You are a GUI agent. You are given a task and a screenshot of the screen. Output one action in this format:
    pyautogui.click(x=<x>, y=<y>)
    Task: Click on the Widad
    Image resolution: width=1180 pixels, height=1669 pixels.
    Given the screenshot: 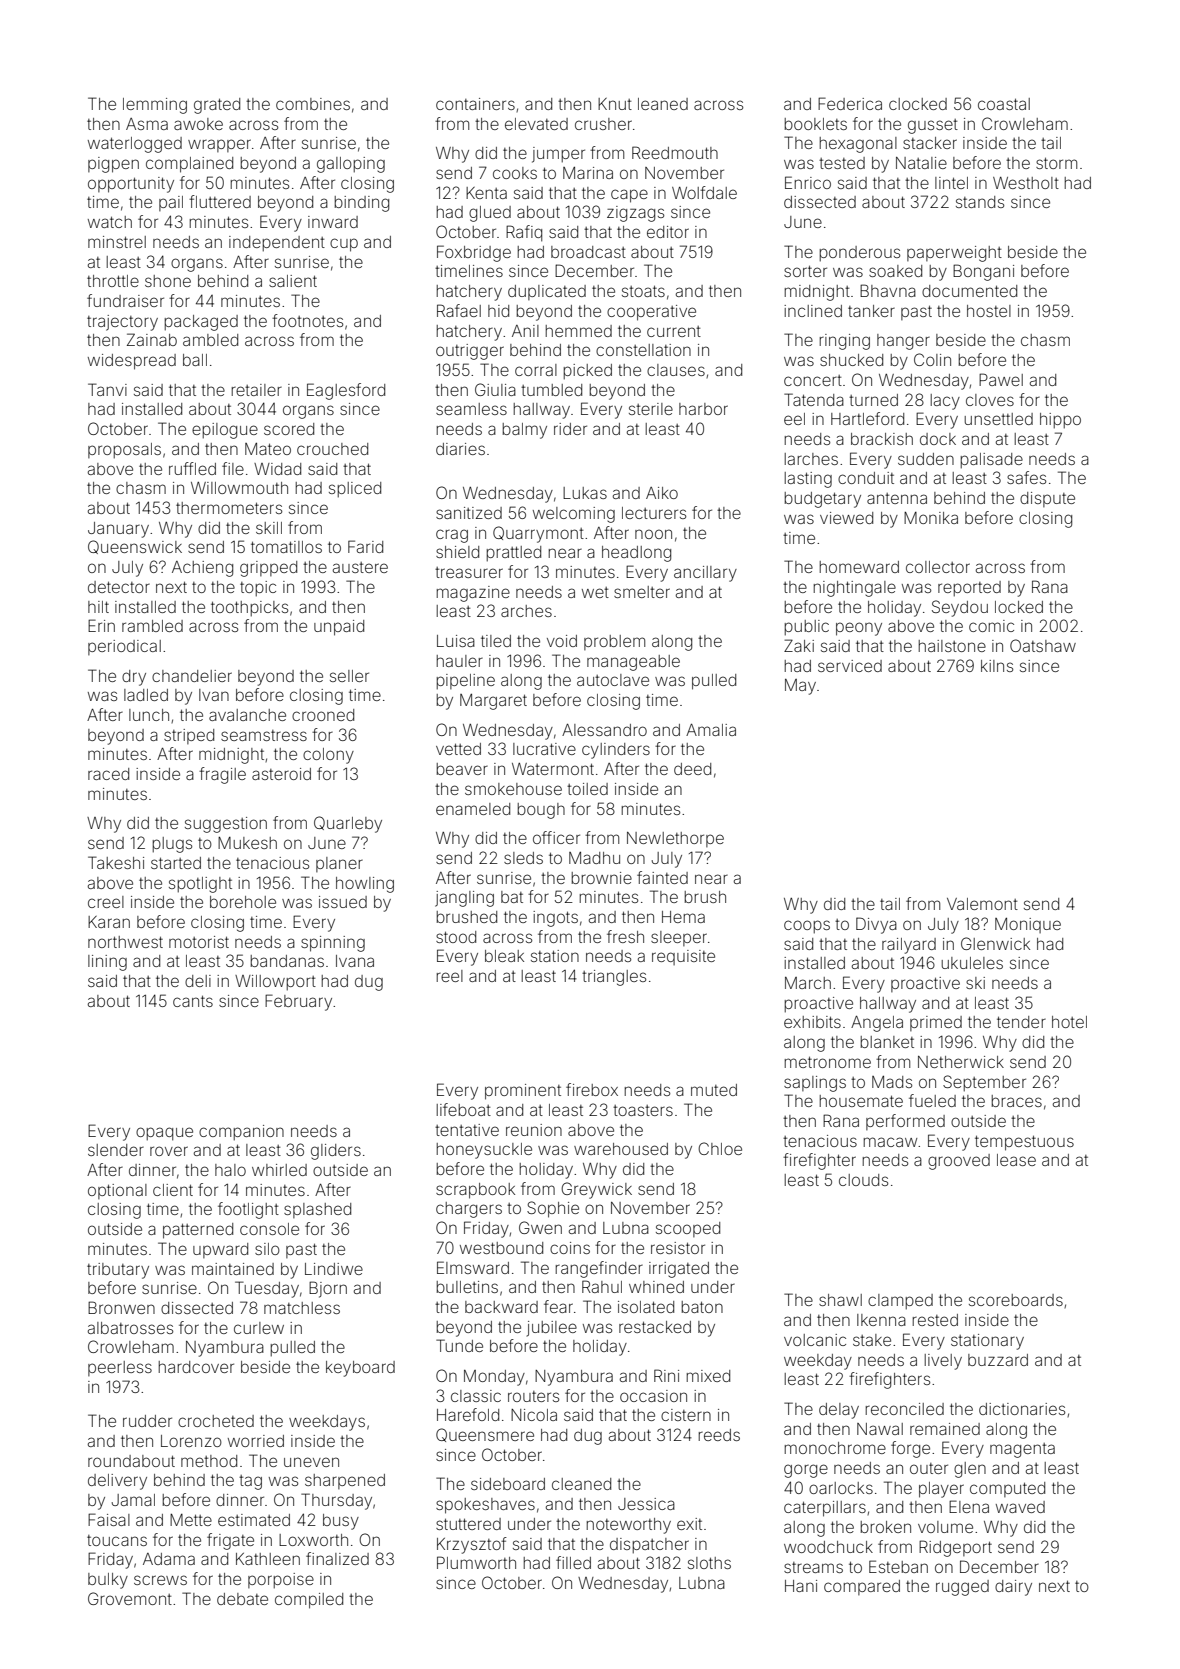 What is the action you would take?
    pyautogui.click(x=277, y=469)
